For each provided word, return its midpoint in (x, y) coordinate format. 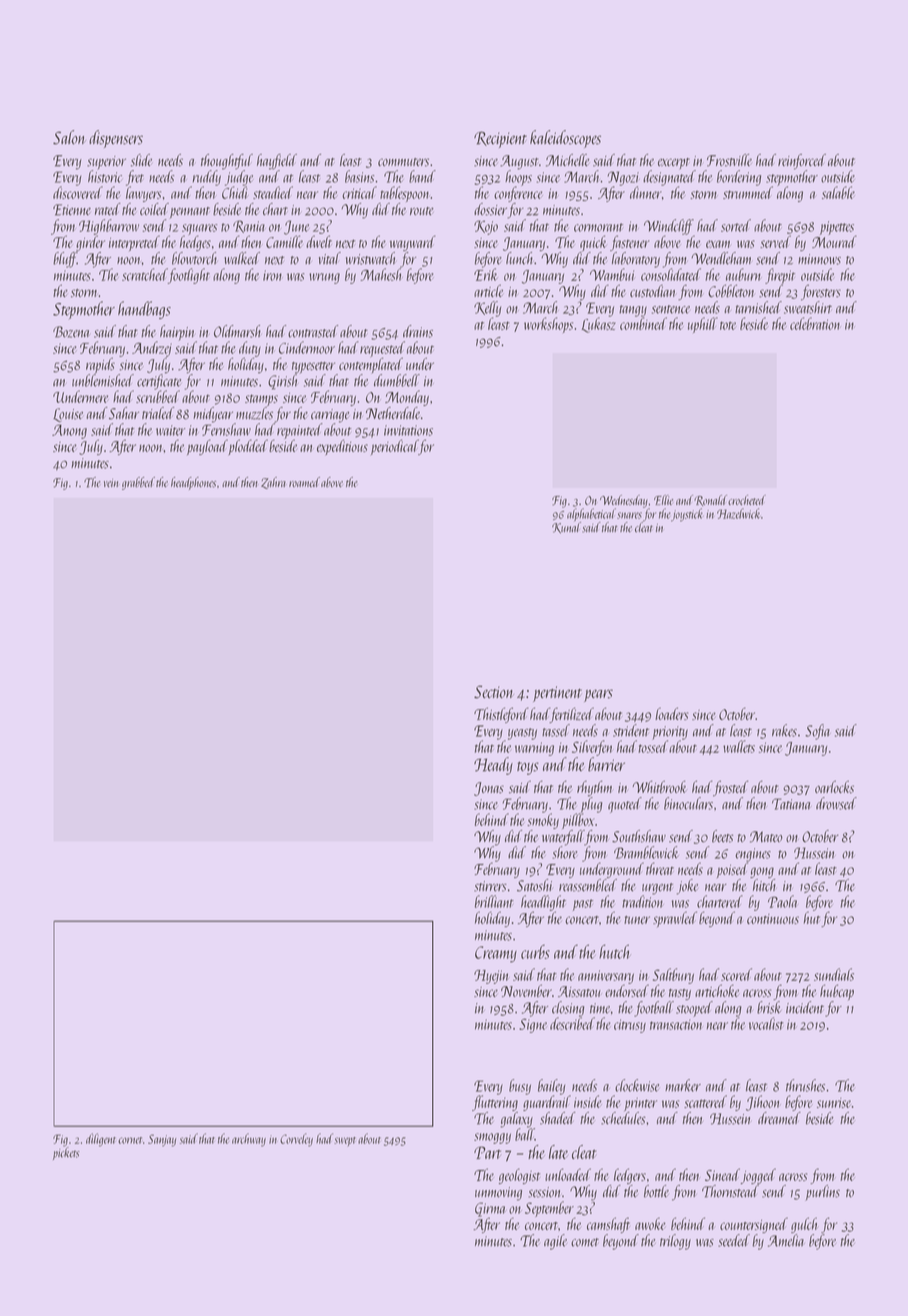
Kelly (487, 309)
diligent (101, 1140)
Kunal (566, 528)
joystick (687, 515)
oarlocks (834, 787)
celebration (815, 323)
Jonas (489, 789)
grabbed (138, 483)
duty (250, 349)
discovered (78, 192)
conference (518, 194)
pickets (66, 1153)
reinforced (802, 162)
